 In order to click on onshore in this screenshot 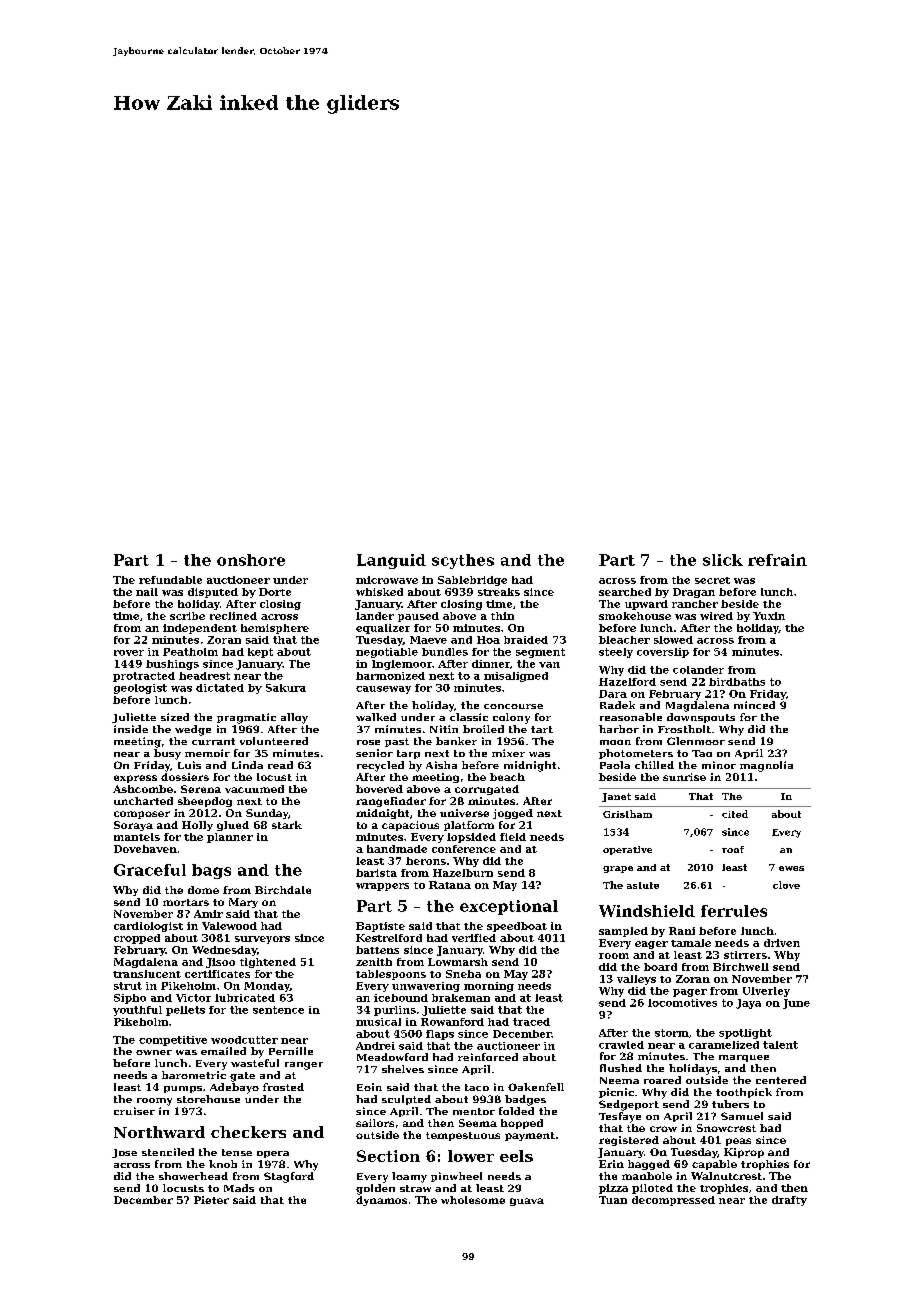, I will do `click(251, 560)`.
